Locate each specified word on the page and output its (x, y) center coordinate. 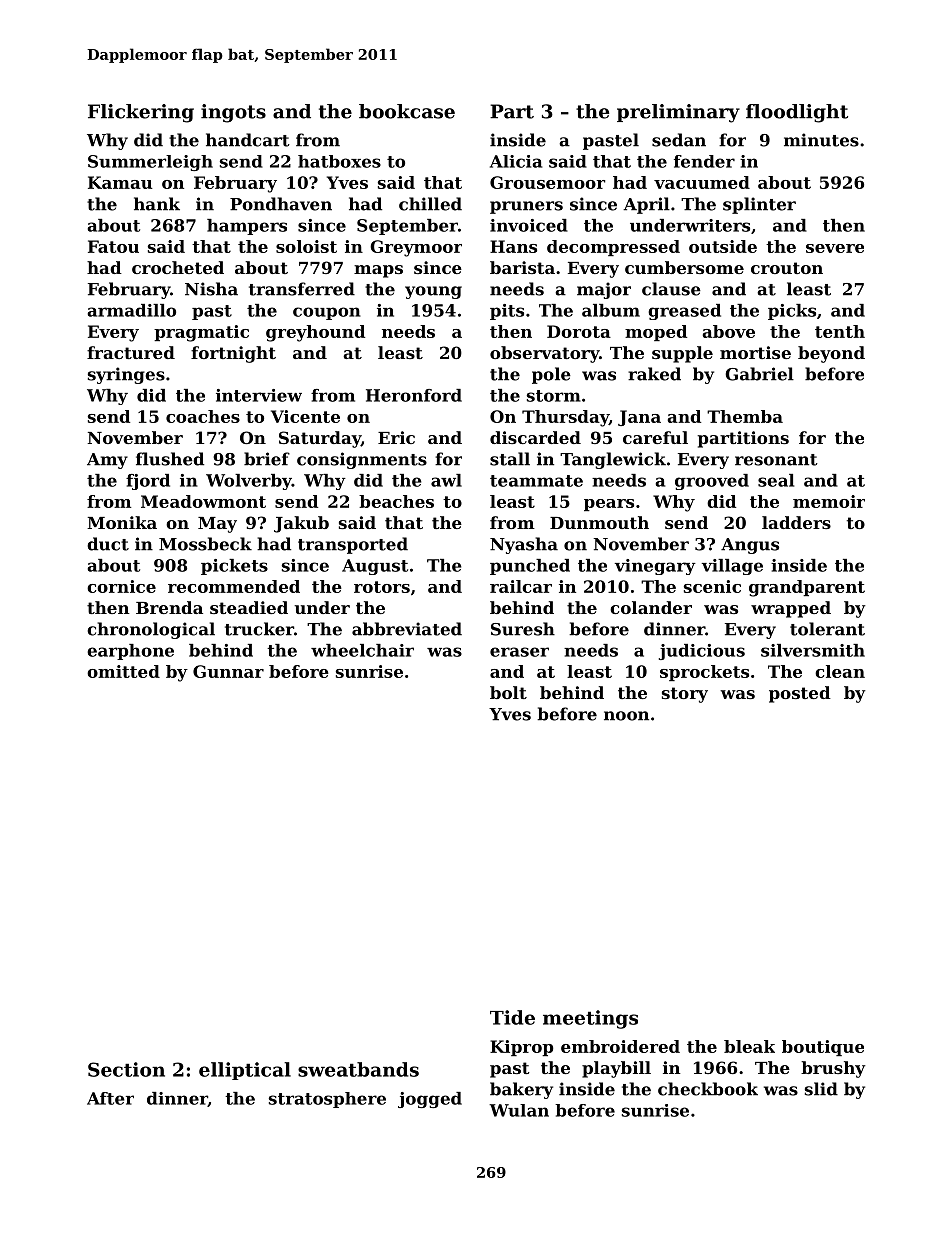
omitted (123, 671)
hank (157, 204)
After (110, 1098)
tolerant (827, 629)
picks (792, 312)
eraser (519, 652)
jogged (430, 1100)
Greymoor (416, 248)
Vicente (305, 416)
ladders (796, 522)
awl (446, 480)
